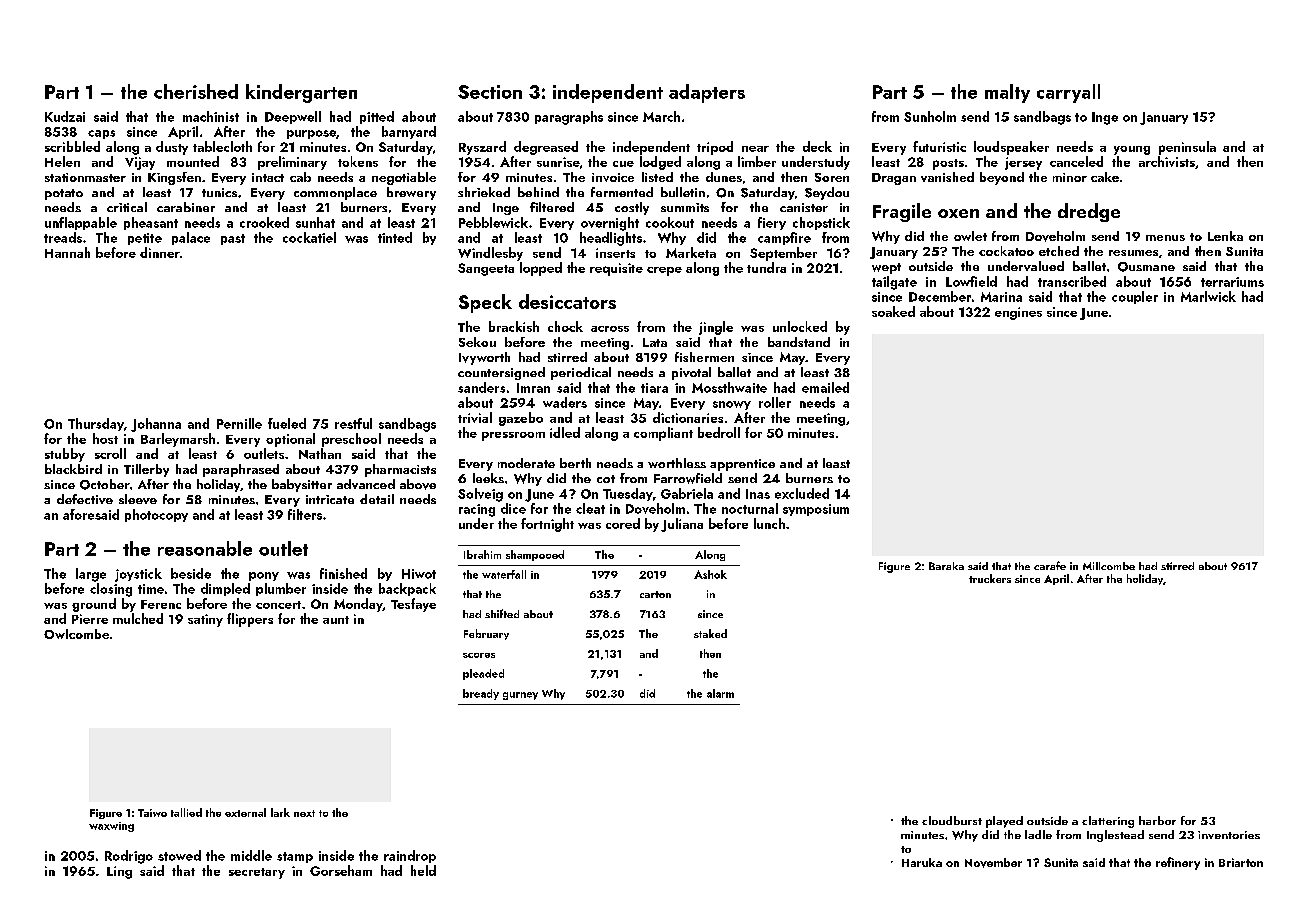  I want to click on Owlcombe, so click(76, 634).
